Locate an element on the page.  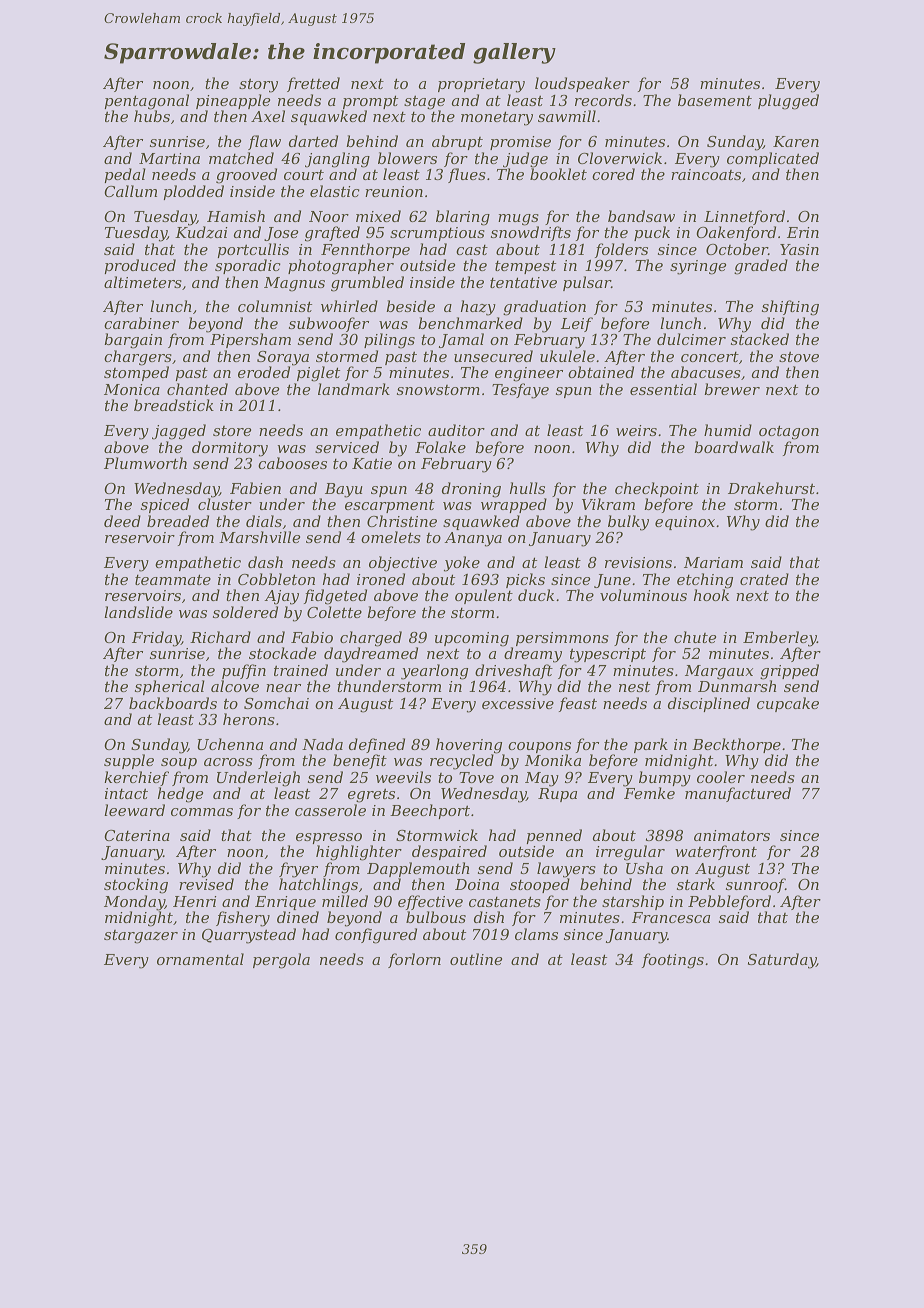
ornamental is located at coordinates (200, 959).
